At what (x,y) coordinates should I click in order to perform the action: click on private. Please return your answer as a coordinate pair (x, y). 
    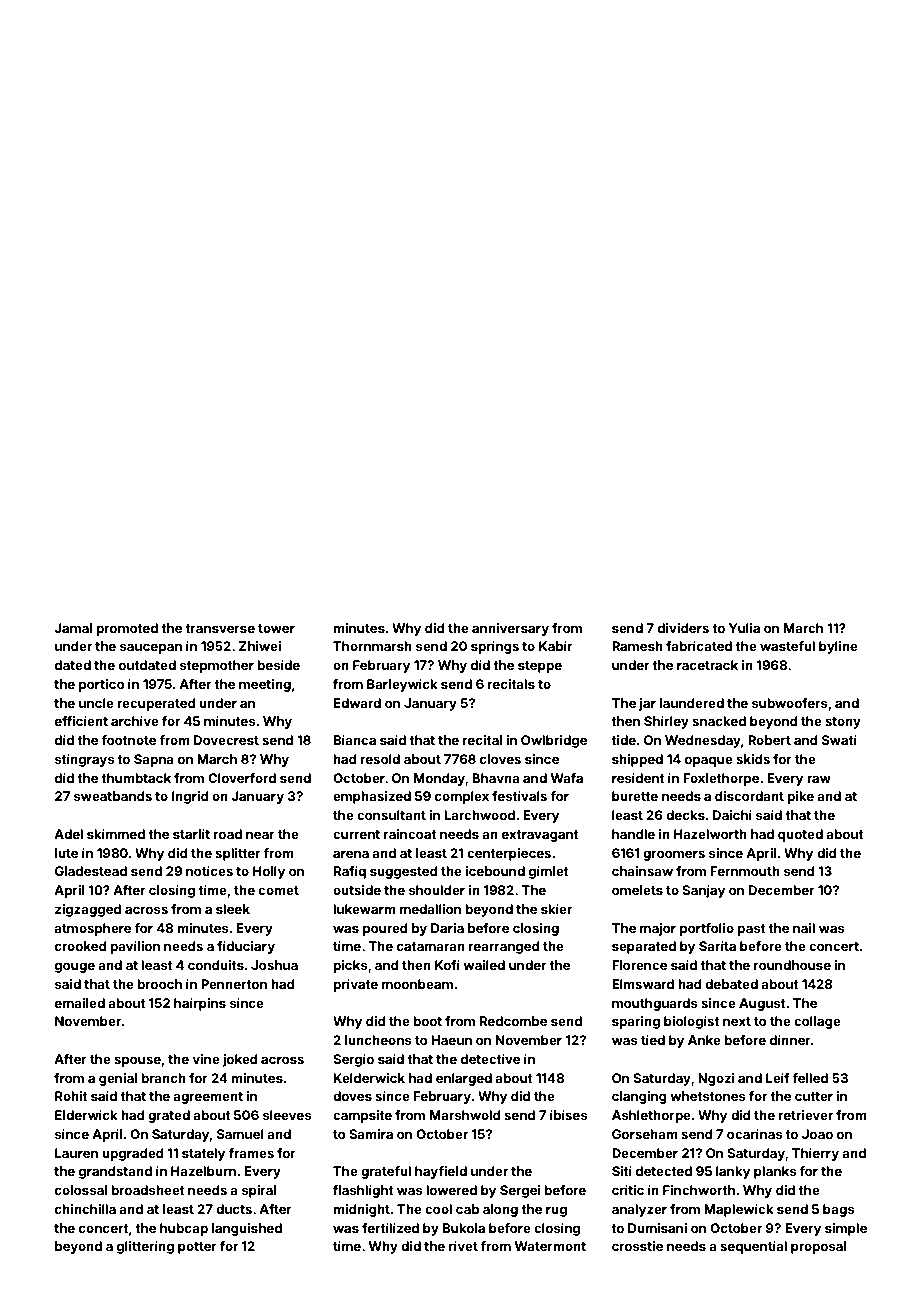
    Looking at the image, I should click on (355, 985).
